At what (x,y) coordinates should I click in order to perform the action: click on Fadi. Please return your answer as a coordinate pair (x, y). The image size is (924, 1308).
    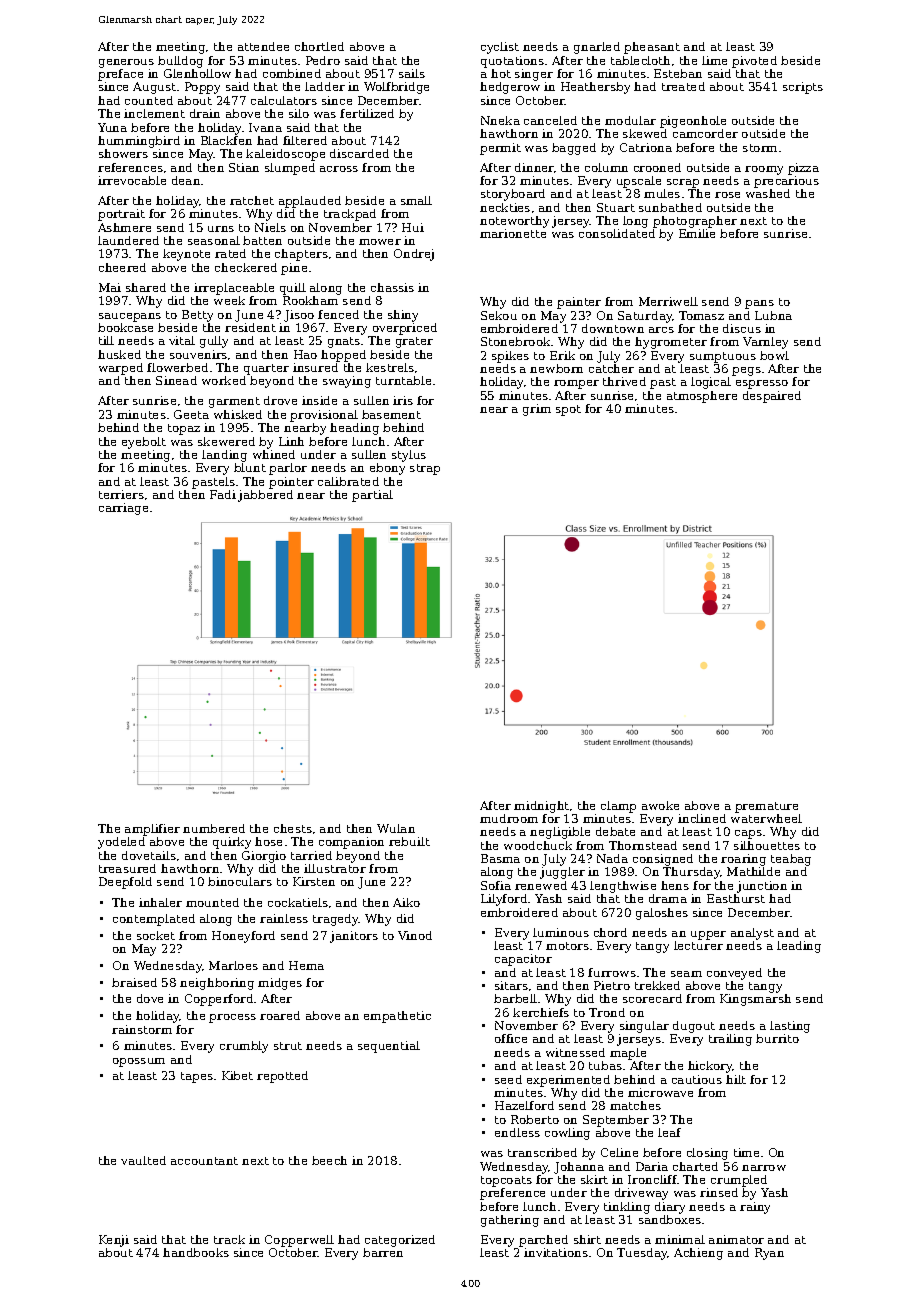
    Looking at the image, I should click on (223, 494).
